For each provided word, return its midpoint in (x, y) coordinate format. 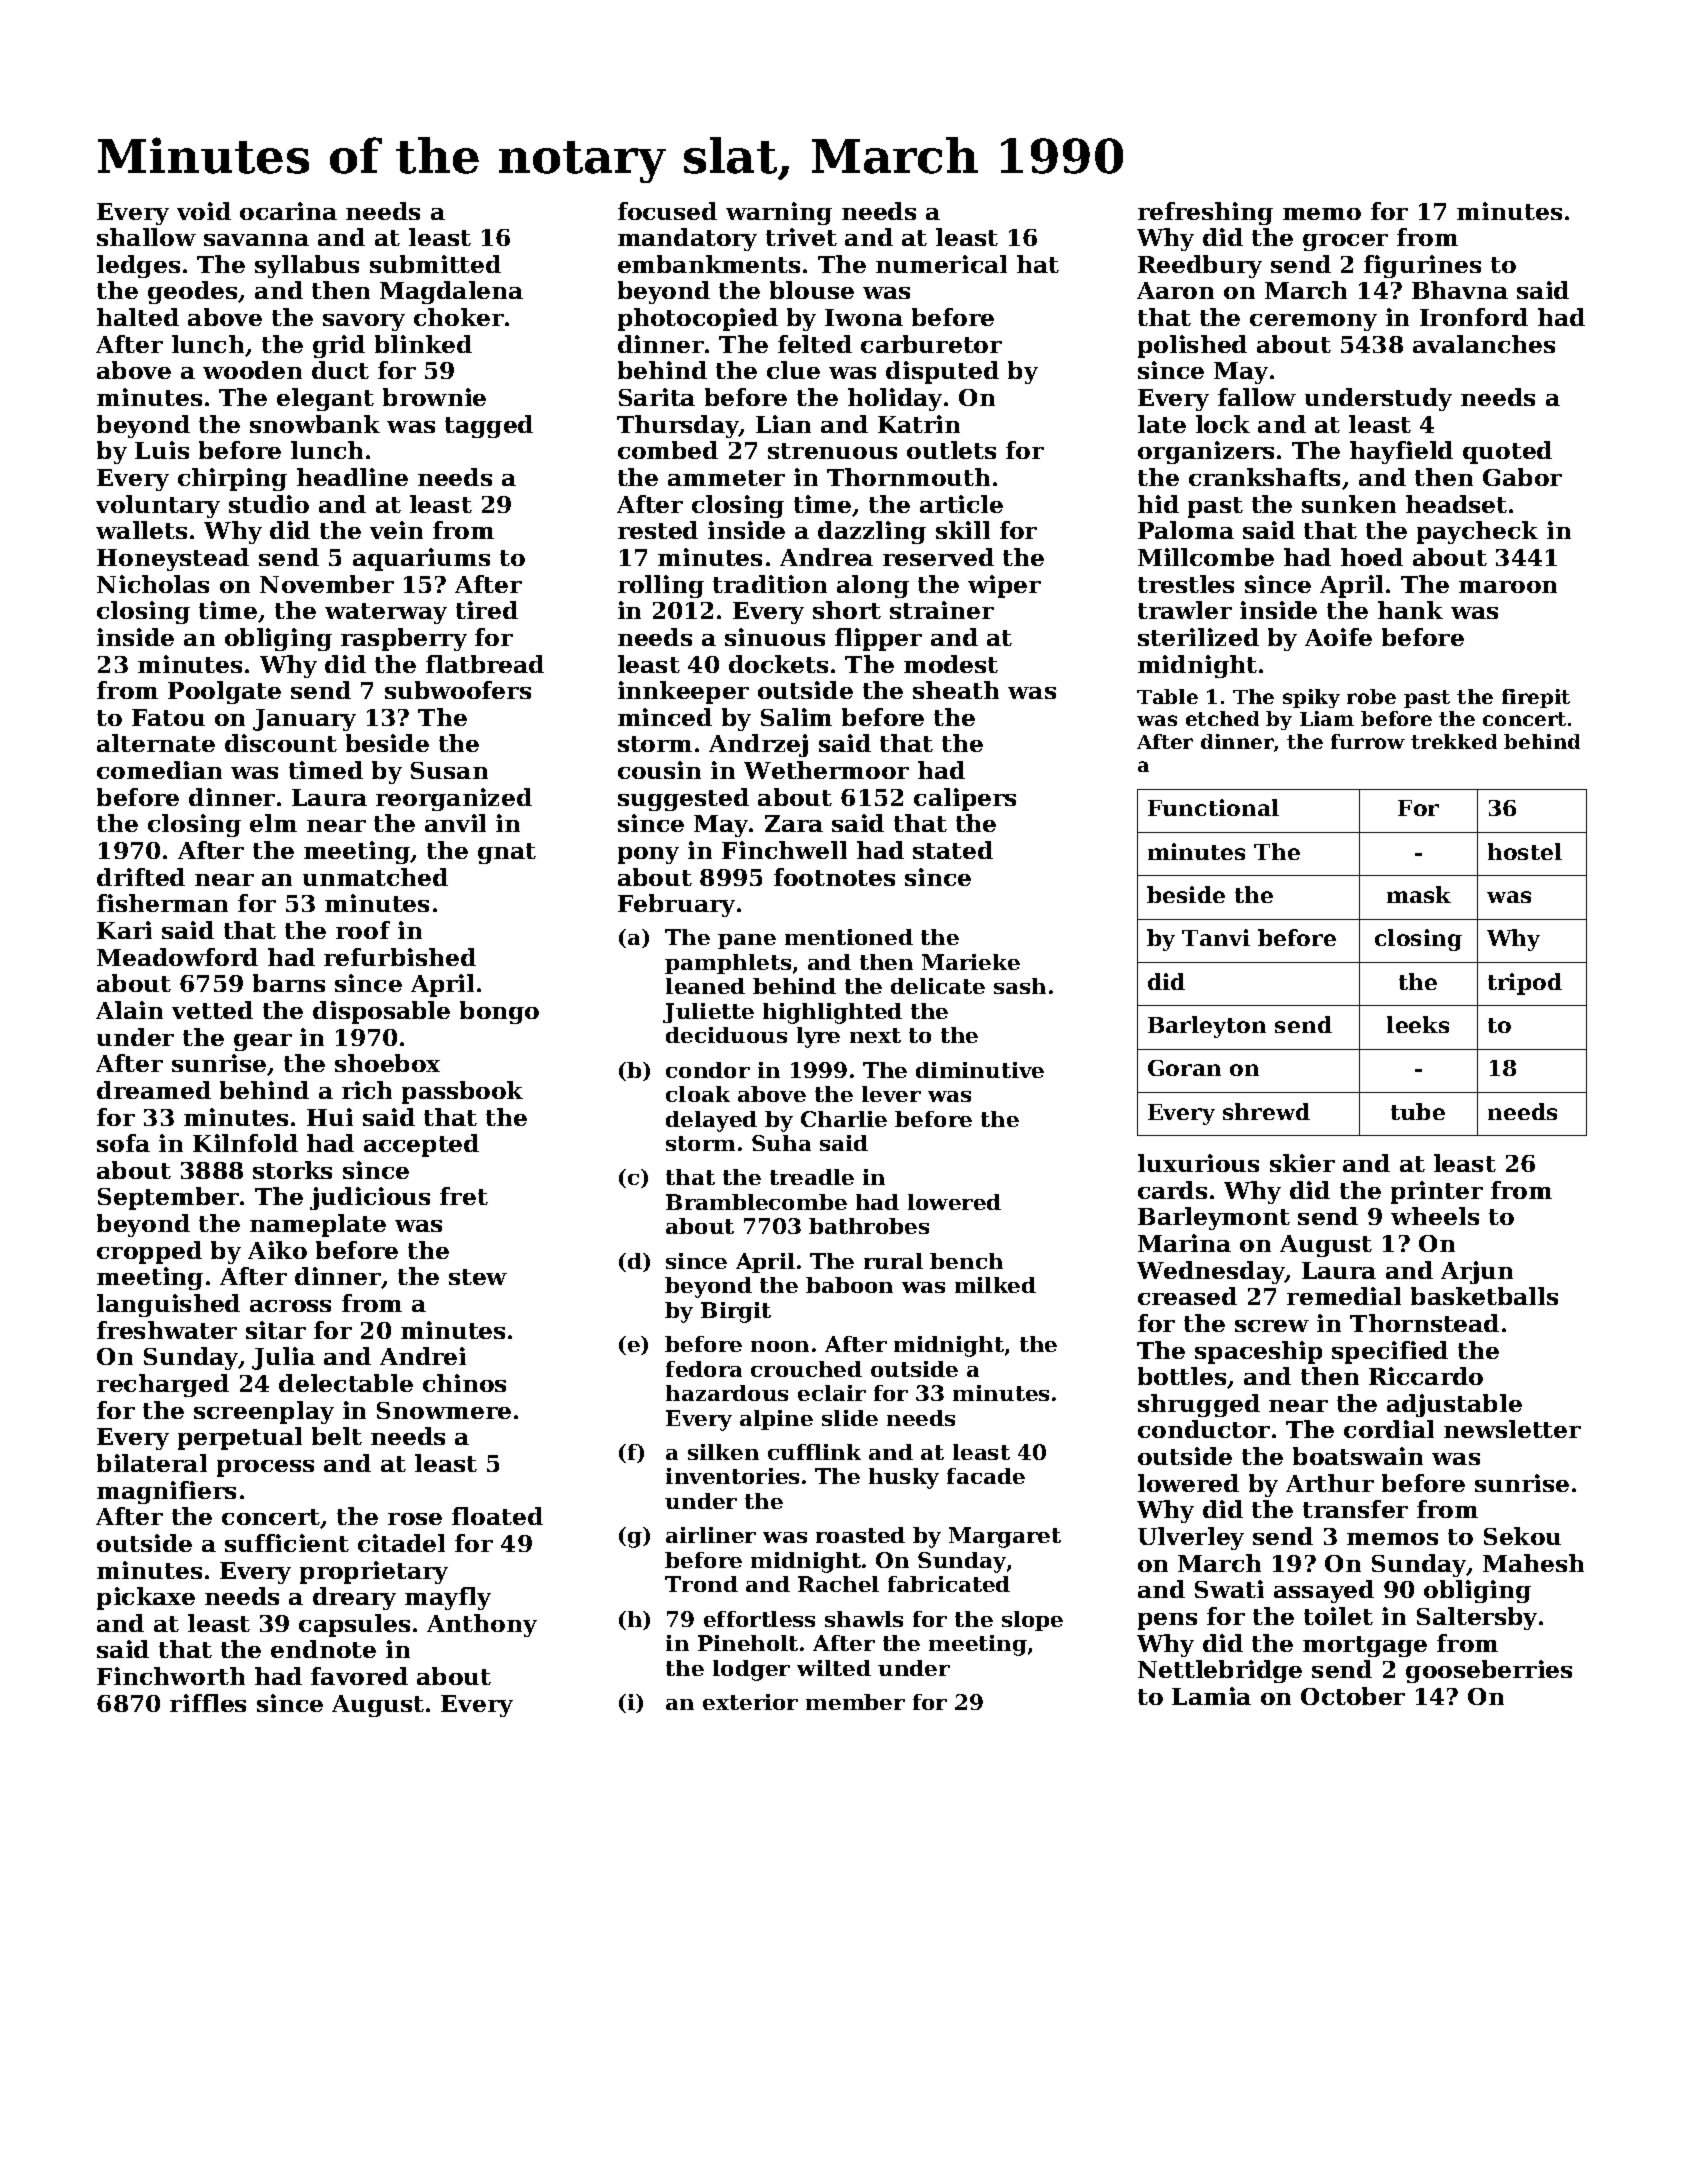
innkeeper (683, 692)
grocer (1345, 242)
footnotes (834, 877)
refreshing (1205, 213)
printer (1437, 1192)
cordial (1389, 1429)
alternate (156, 743)
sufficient (287, 1543)
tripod (1525, 984)
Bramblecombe (756, 1202)
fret (464, 1196)
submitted (435, 264)
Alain (129, 1010)
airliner (711, 1535)
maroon (1508, 587)
